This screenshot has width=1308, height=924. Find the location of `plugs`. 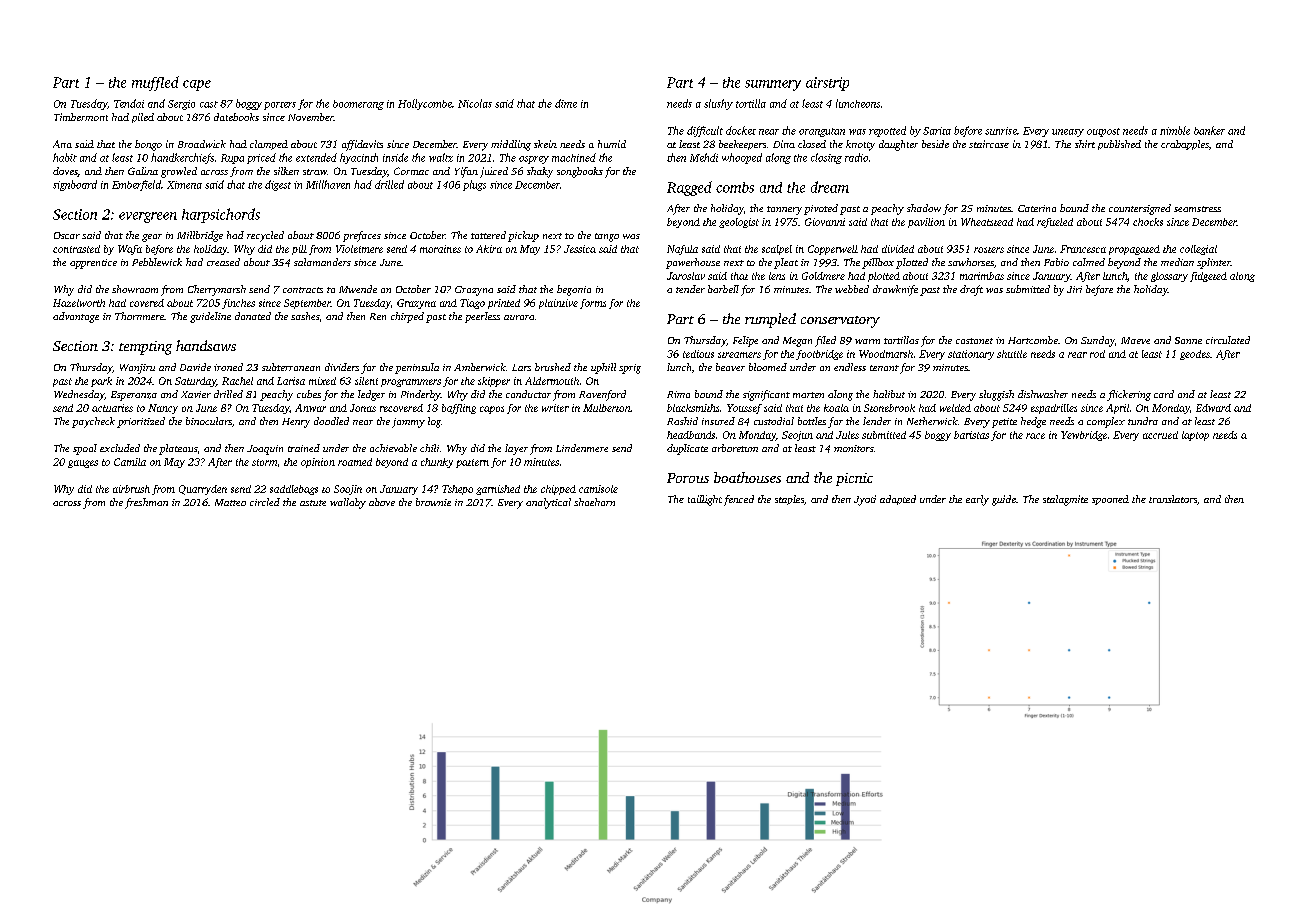

plugs is located at coordinates (474, 185).
